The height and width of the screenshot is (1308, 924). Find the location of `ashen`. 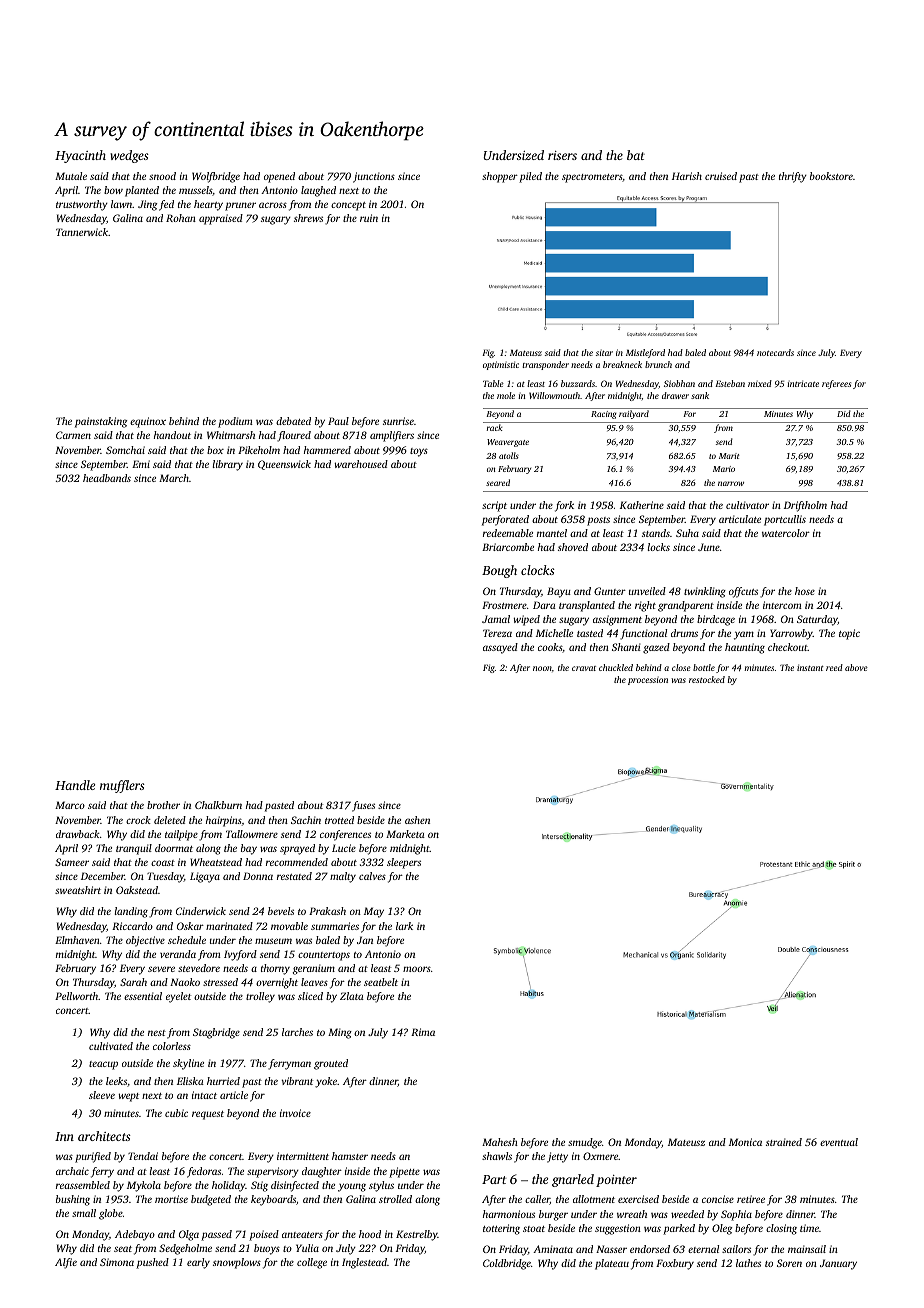

ashen is located at coordinates (417, 820).
